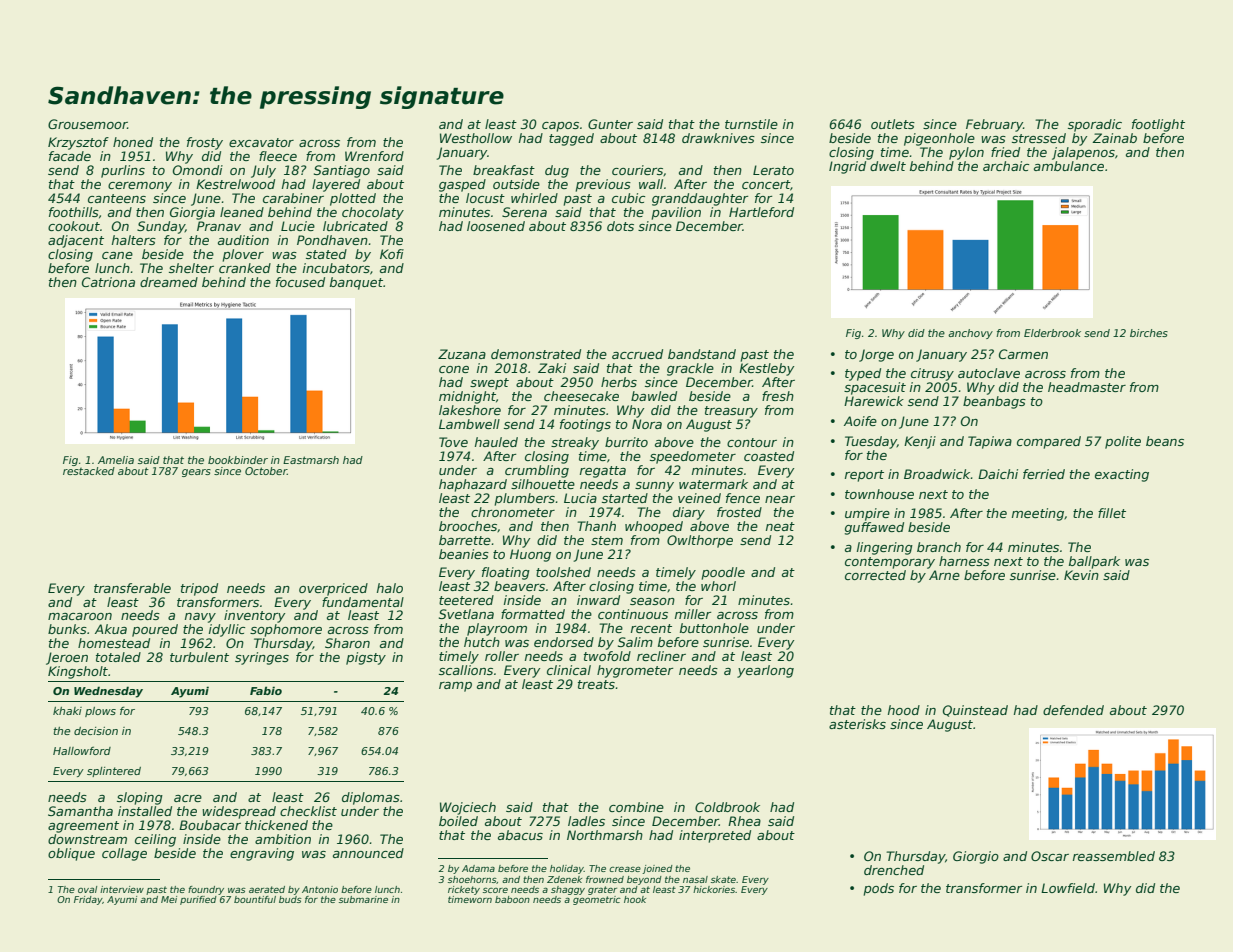 Image resolution: width=1233 pixels, height=952 pixels. I want to click on facade, so click(70, 156).
